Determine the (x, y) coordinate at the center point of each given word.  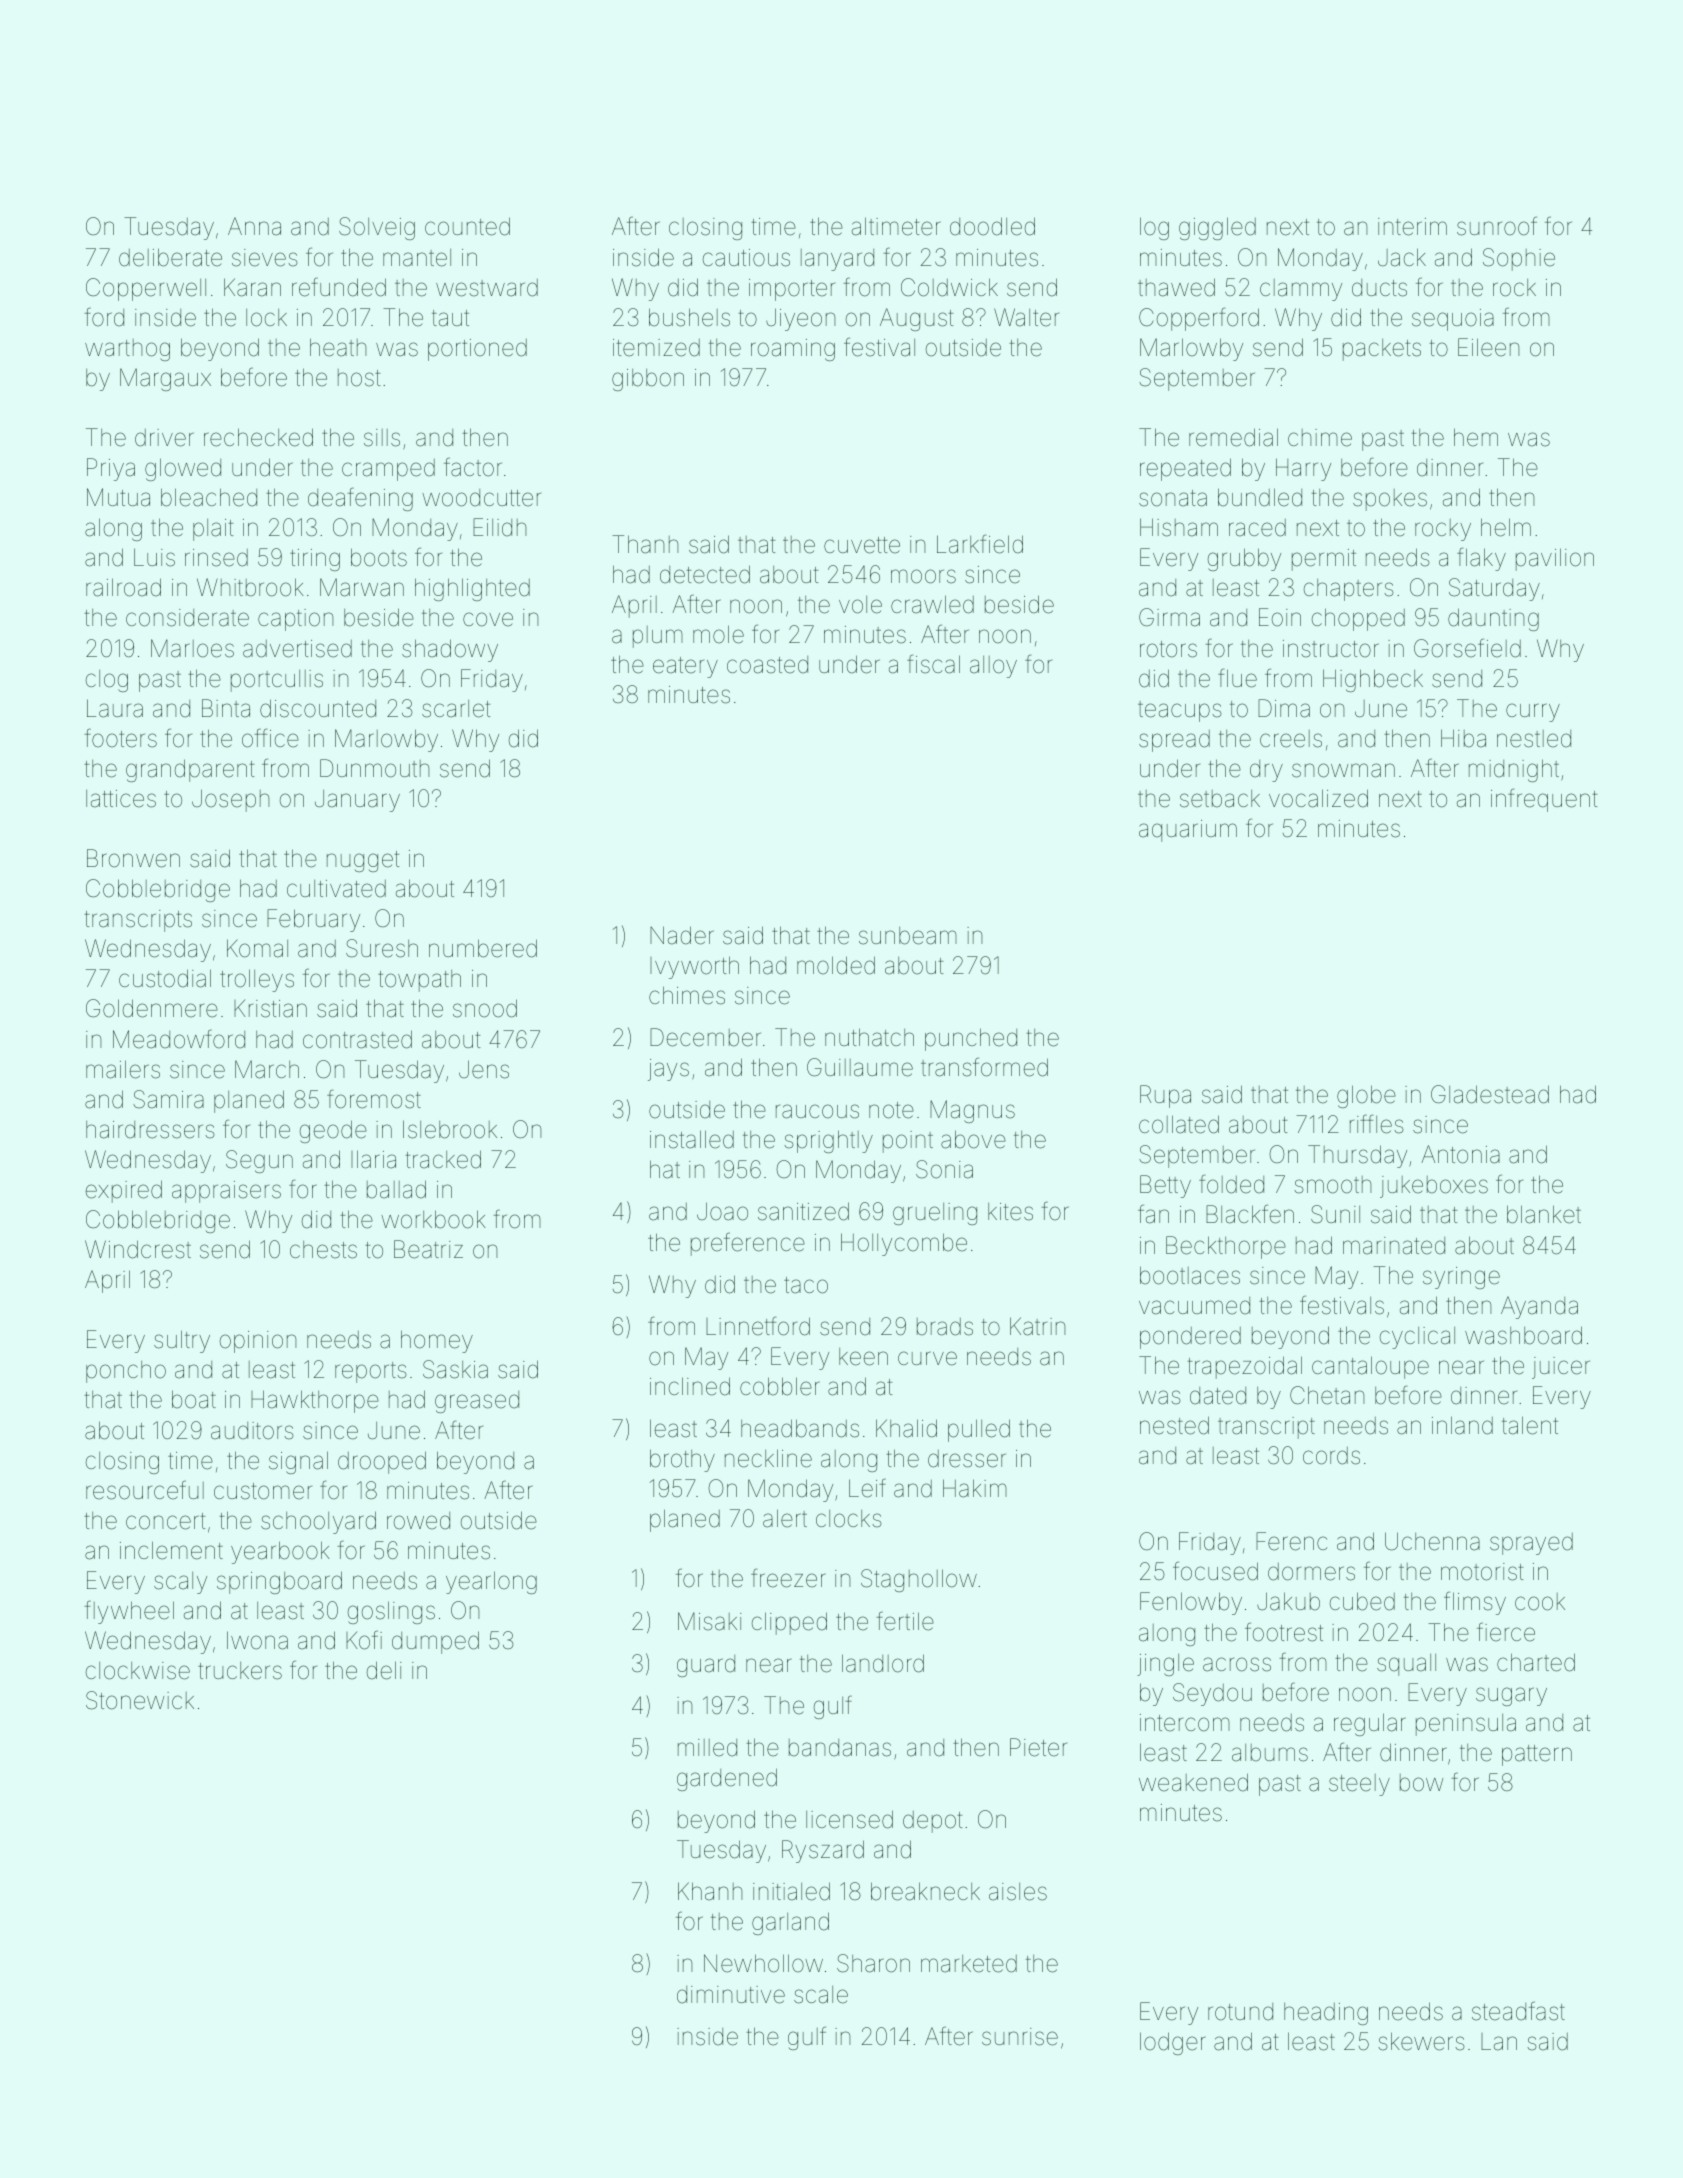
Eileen (1488, 347)
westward (487, 288)
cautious (746, 258)
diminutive (731, 1995)
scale (821, 1995)
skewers (1421, 2041)
